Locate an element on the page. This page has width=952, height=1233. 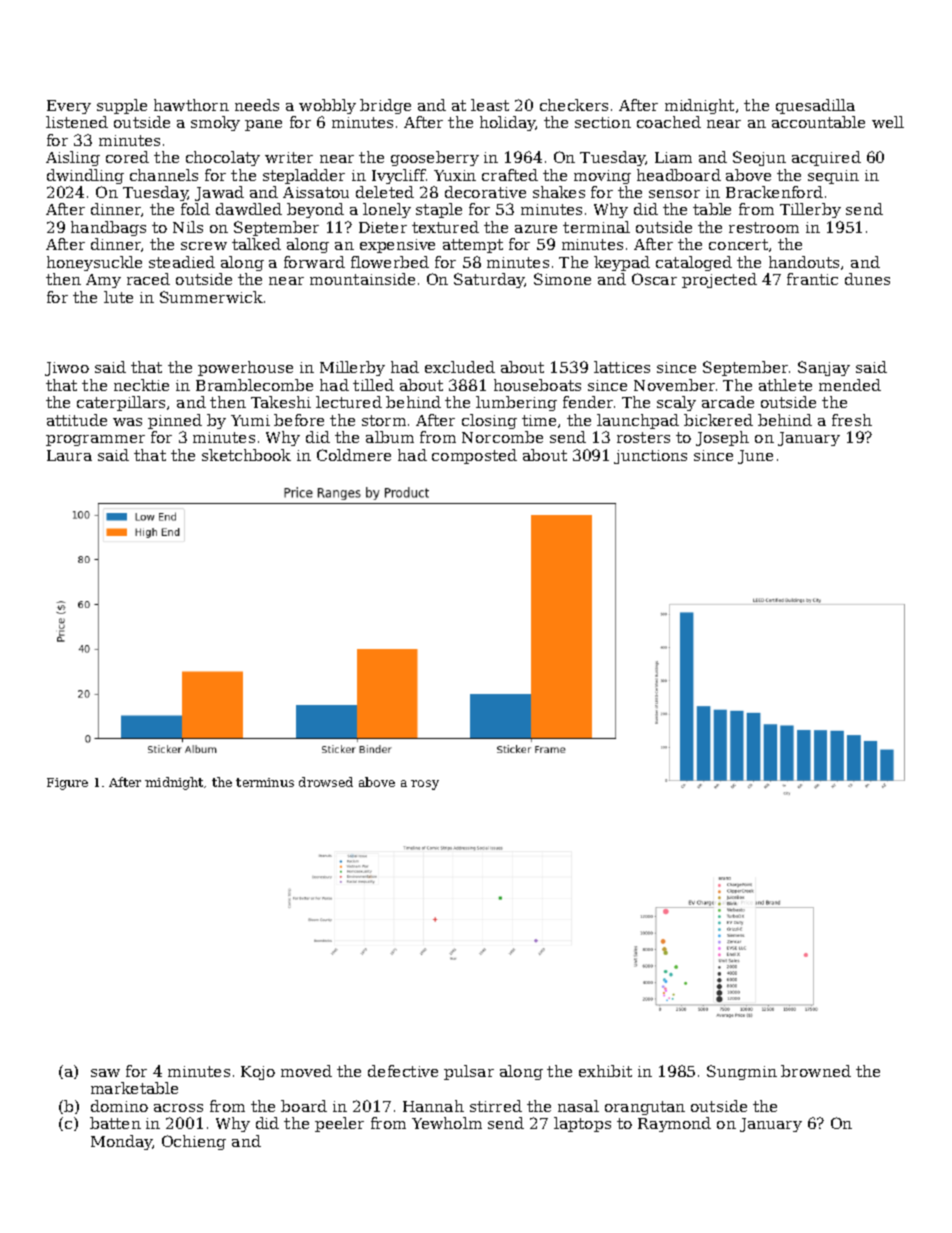
laptops is located at coordinates (582, 1124).
